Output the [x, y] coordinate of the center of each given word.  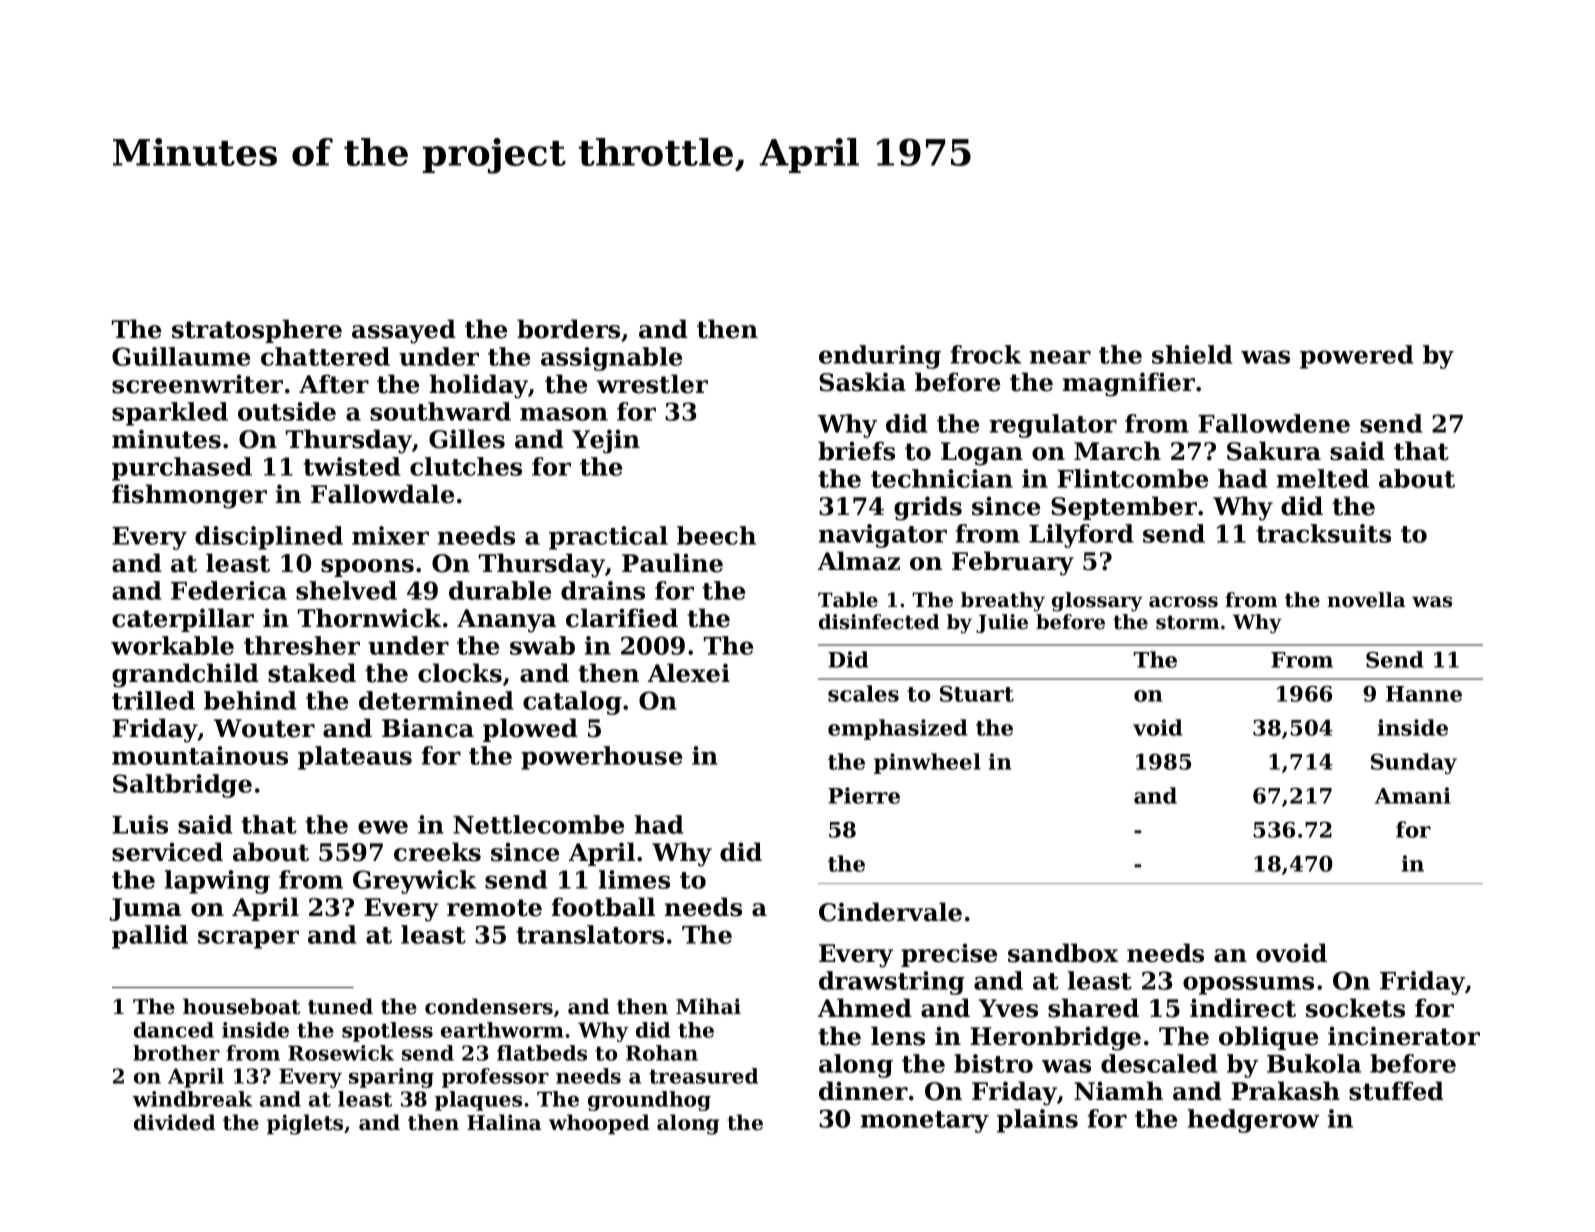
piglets [305, 1124]
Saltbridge [182, 786]
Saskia [862, 382]
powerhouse [601, 758]
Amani [1413, 795]
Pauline [672, 563]
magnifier [1129, 384]
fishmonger [189, 496]
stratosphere [257, 331]
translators [590, 934]
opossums [1248, 985]
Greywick [414, 882]
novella [1366, 600]
